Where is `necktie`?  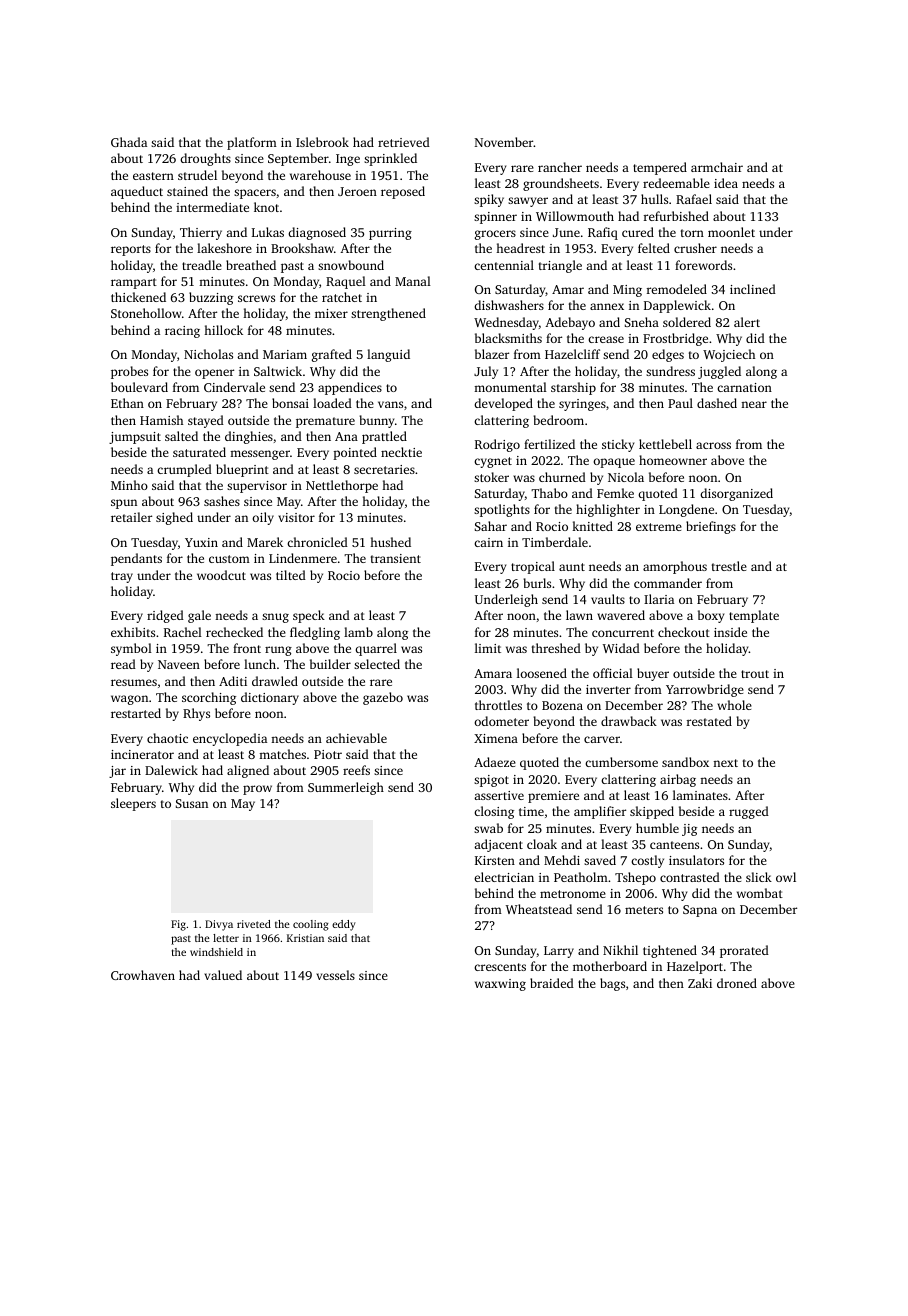
necktie is located at coordinates (401, 452).
